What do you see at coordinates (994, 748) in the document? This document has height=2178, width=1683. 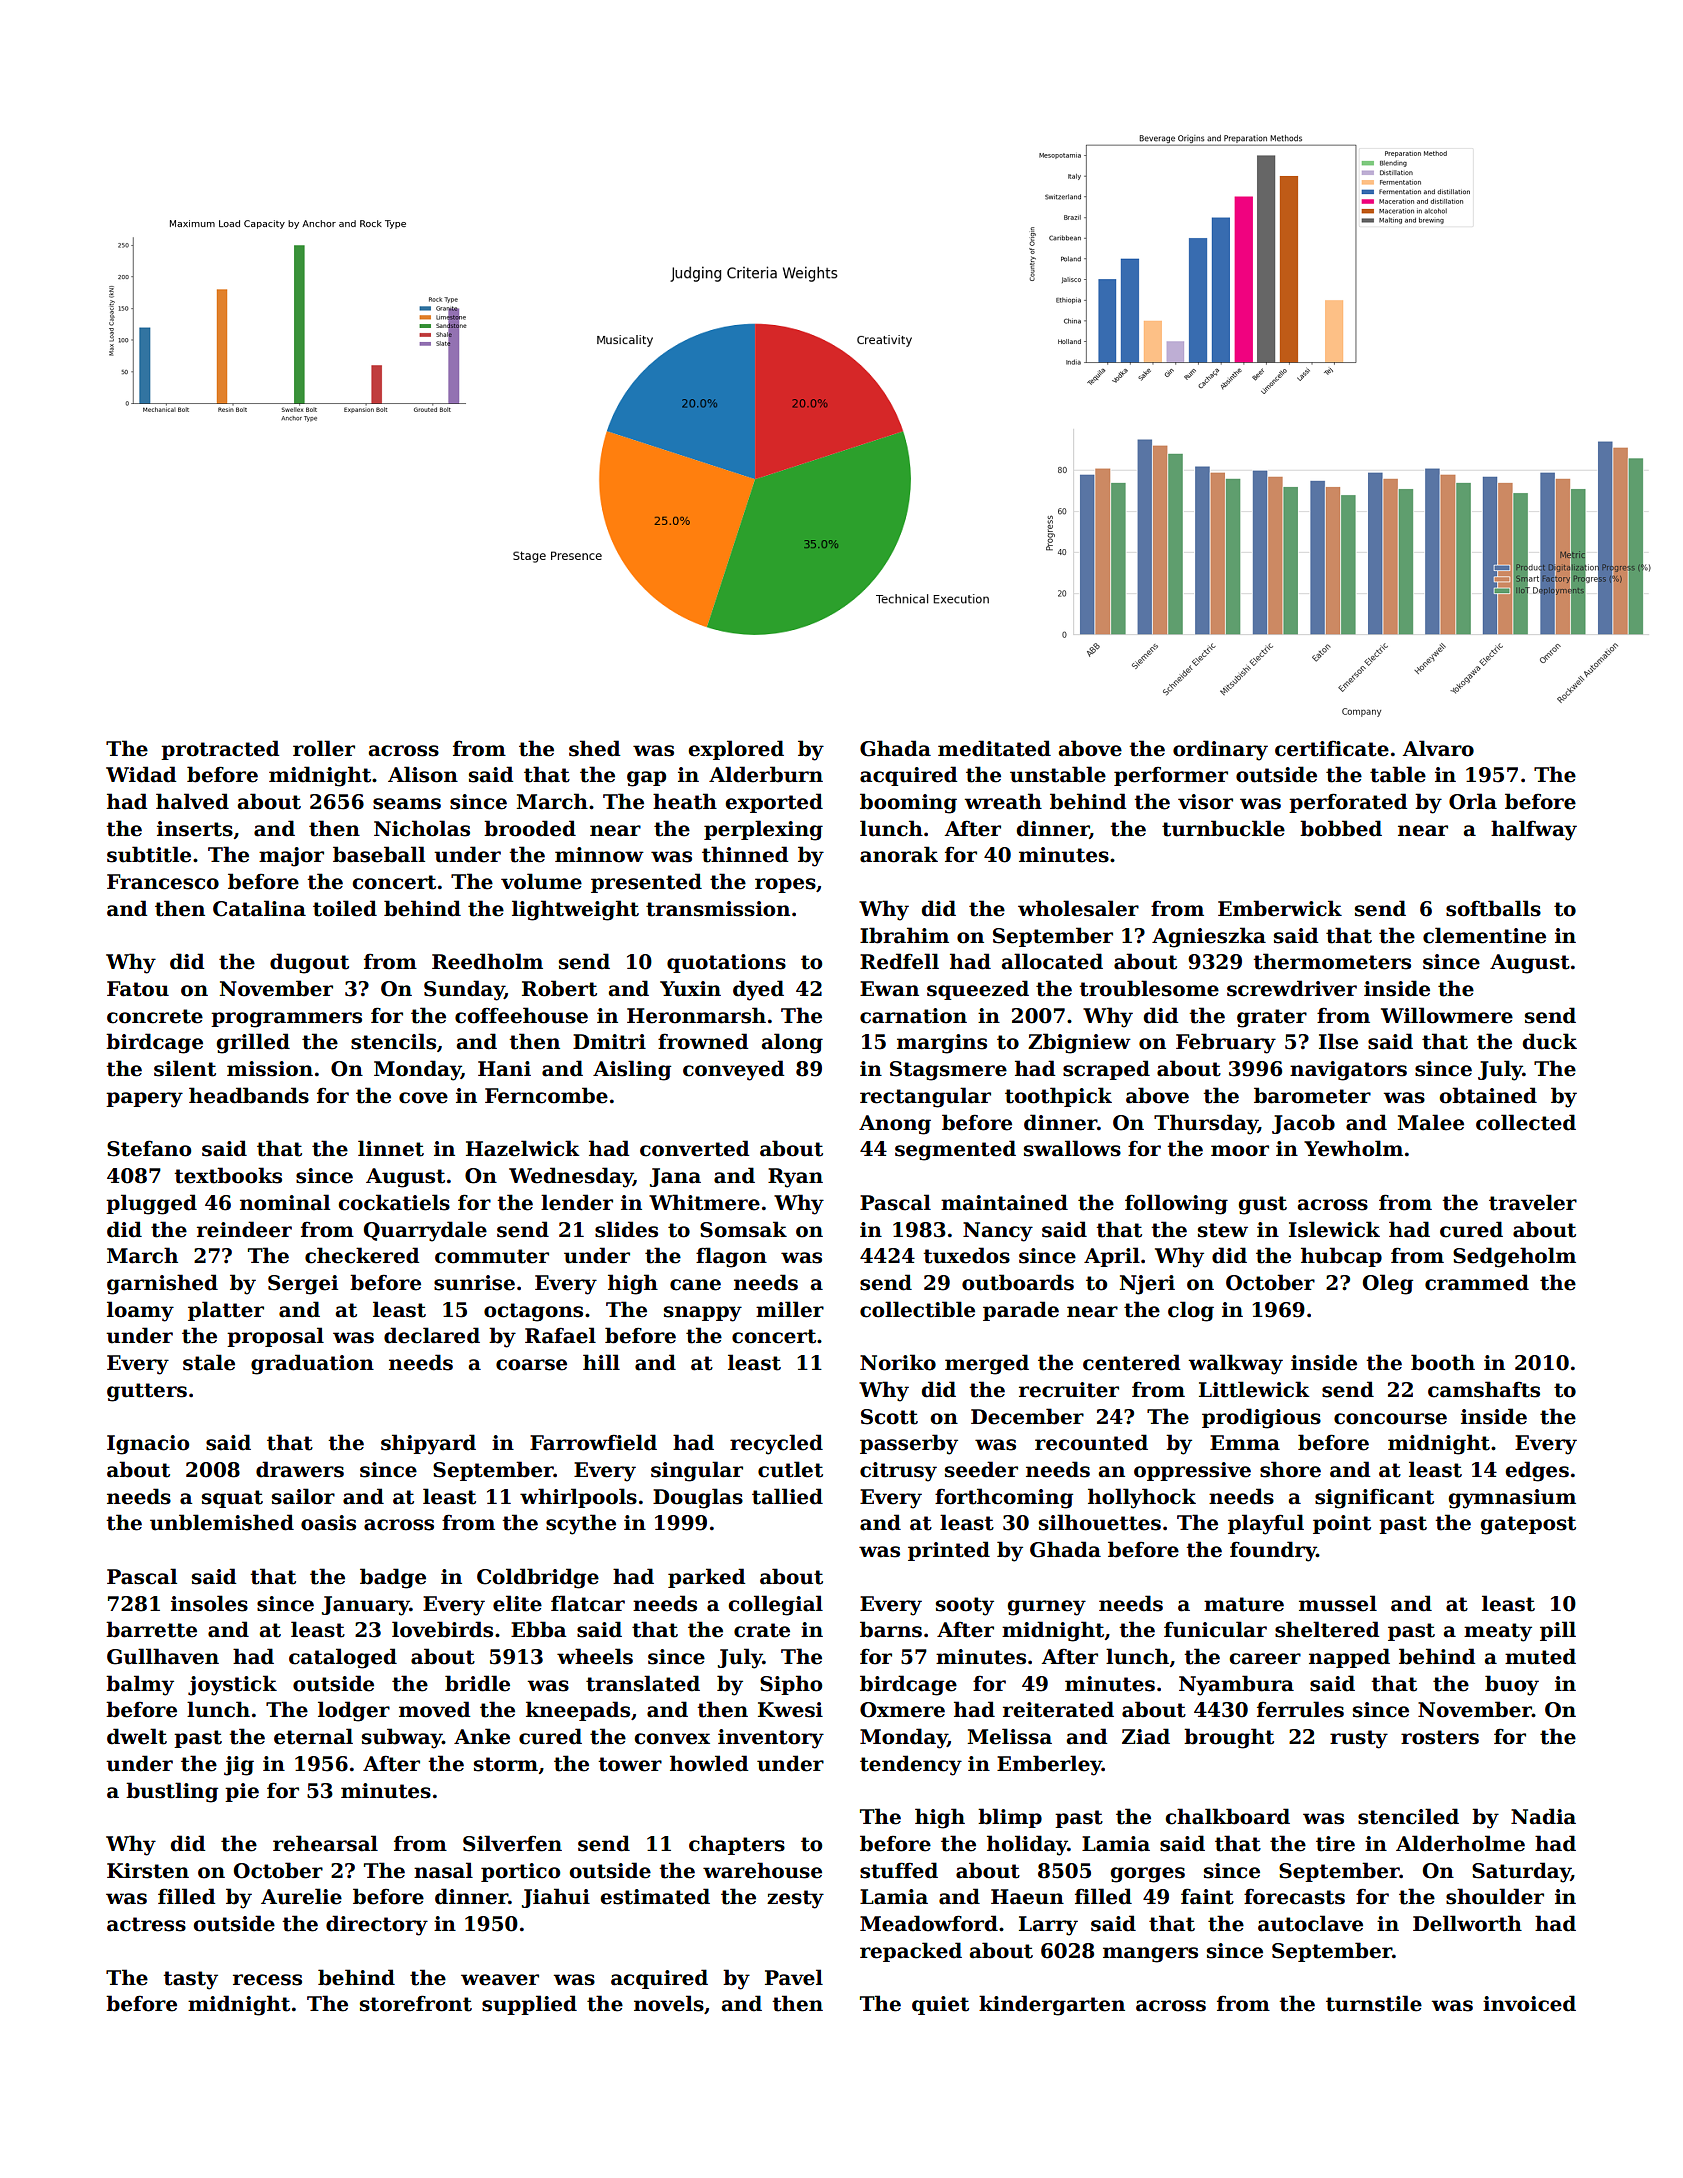 I see `meditated` at bounding box center [994, 748].
